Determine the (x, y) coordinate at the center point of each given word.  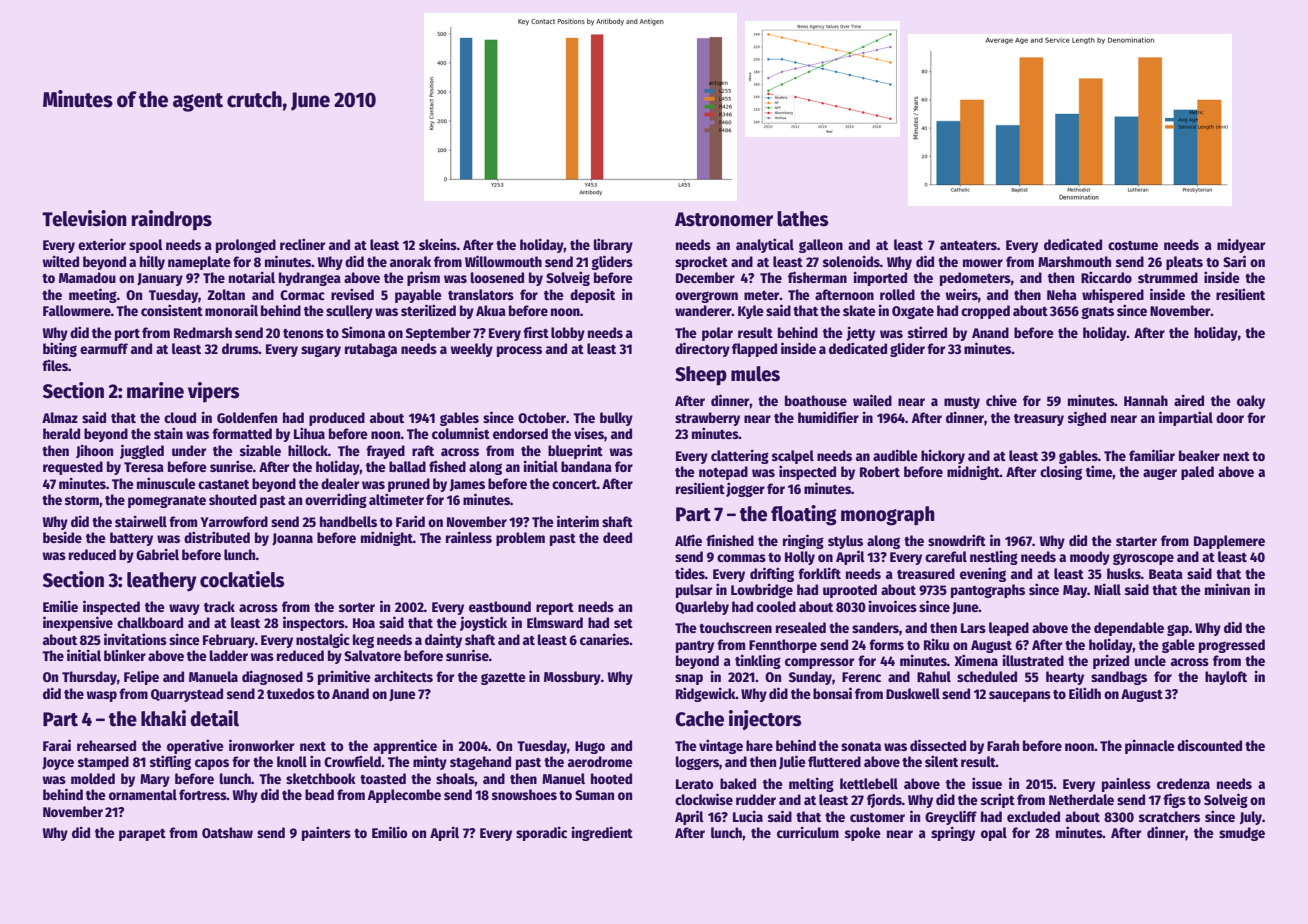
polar (717, 334)
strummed (1168, 277)
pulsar (694, 591)
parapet (142, 835)
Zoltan (226, 294)
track (219, 606)
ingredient (602, 833)
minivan (1227, 589)
